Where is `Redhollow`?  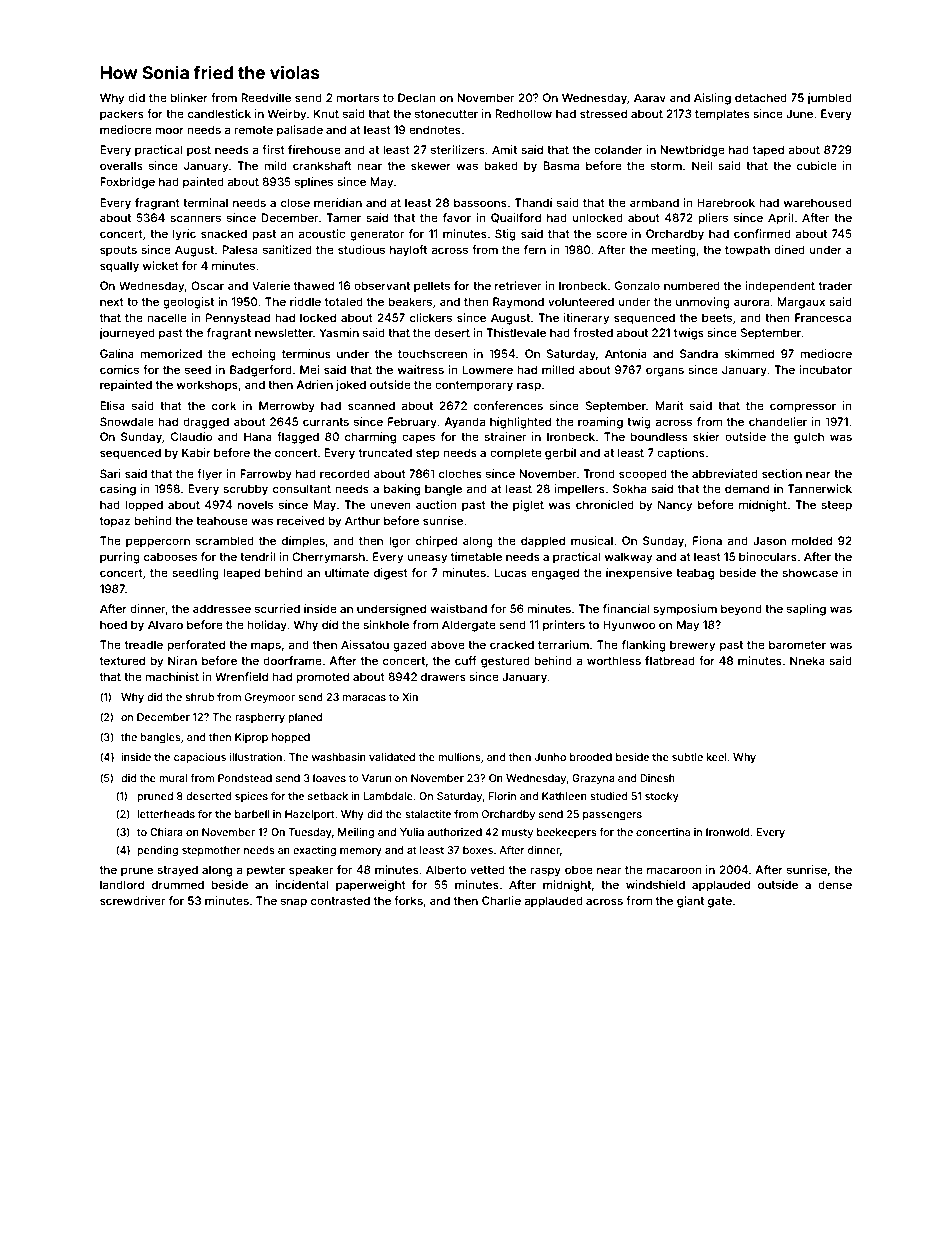 Redhollow is located at coordinates (523, 113).
